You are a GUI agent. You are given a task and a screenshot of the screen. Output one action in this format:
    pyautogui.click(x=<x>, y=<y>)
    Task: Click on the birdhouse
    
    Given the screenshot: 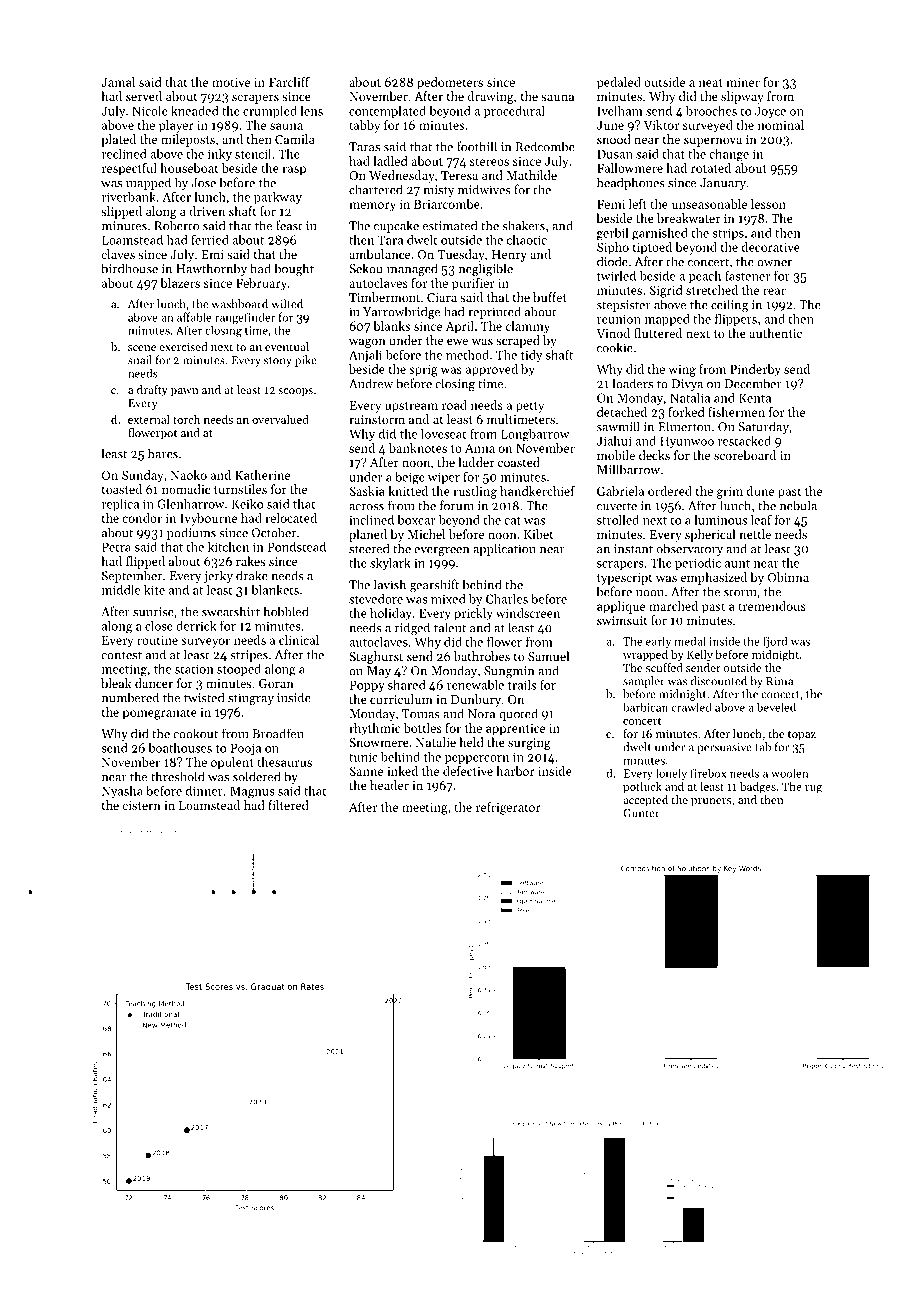 What is the action you would take?
    pyautogui.click(x=129, y=268)
